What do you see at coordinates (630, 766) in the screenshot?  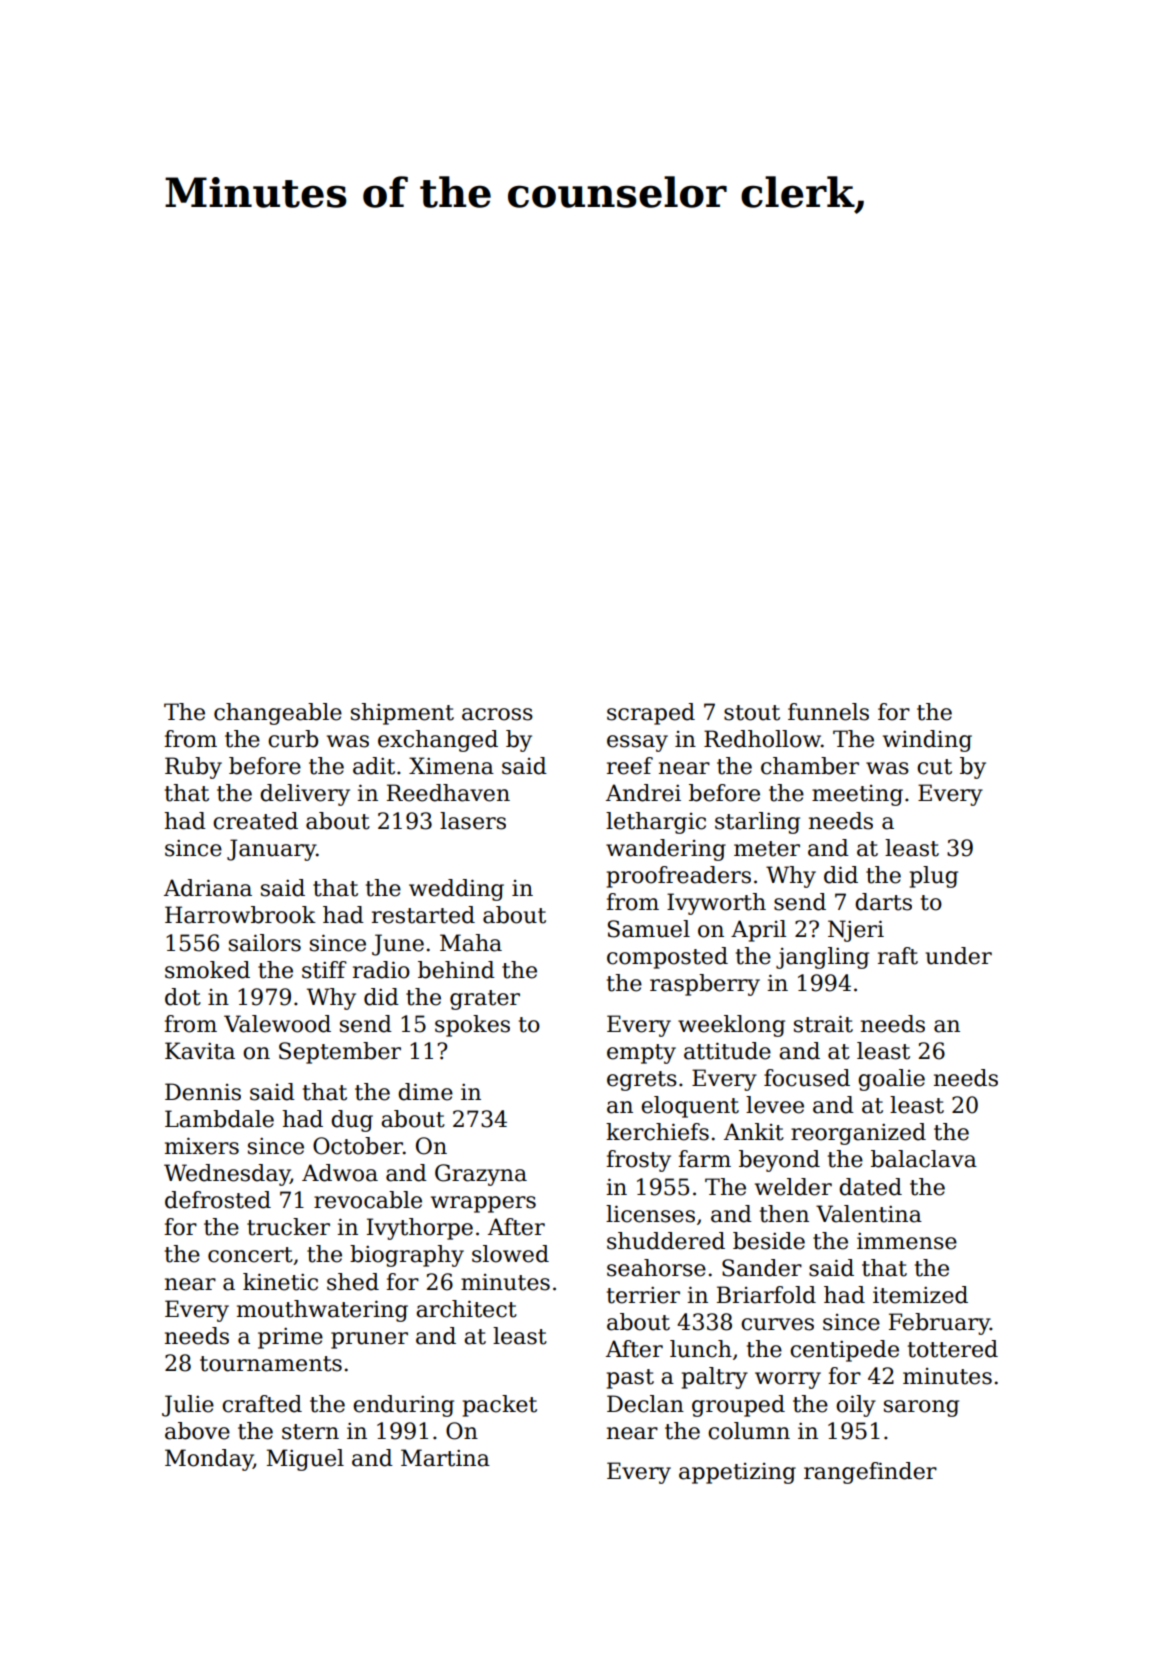 I see `reef` at bounding box center [630, 766].
